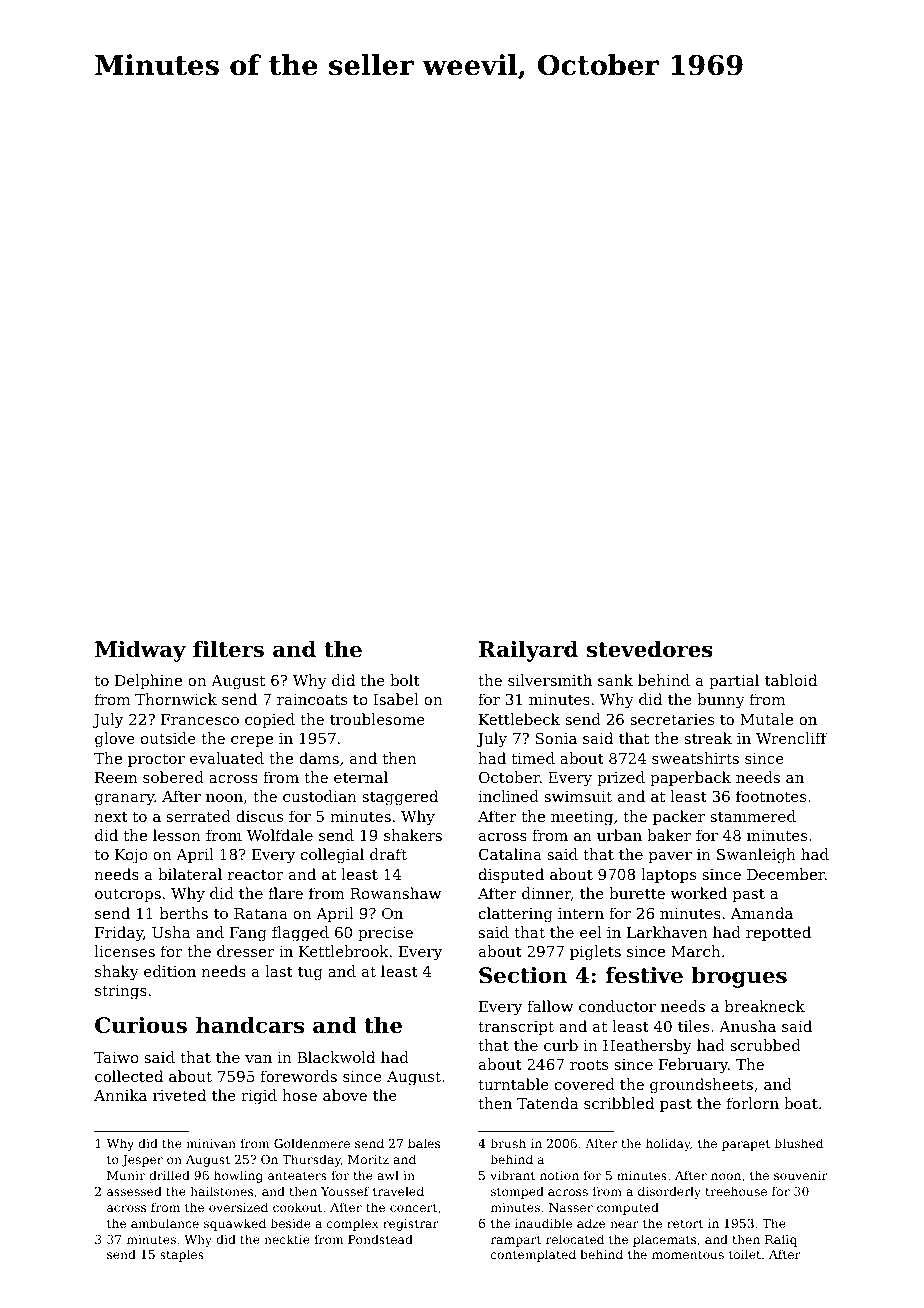  I want to click on dinner, so click(546, 894).
